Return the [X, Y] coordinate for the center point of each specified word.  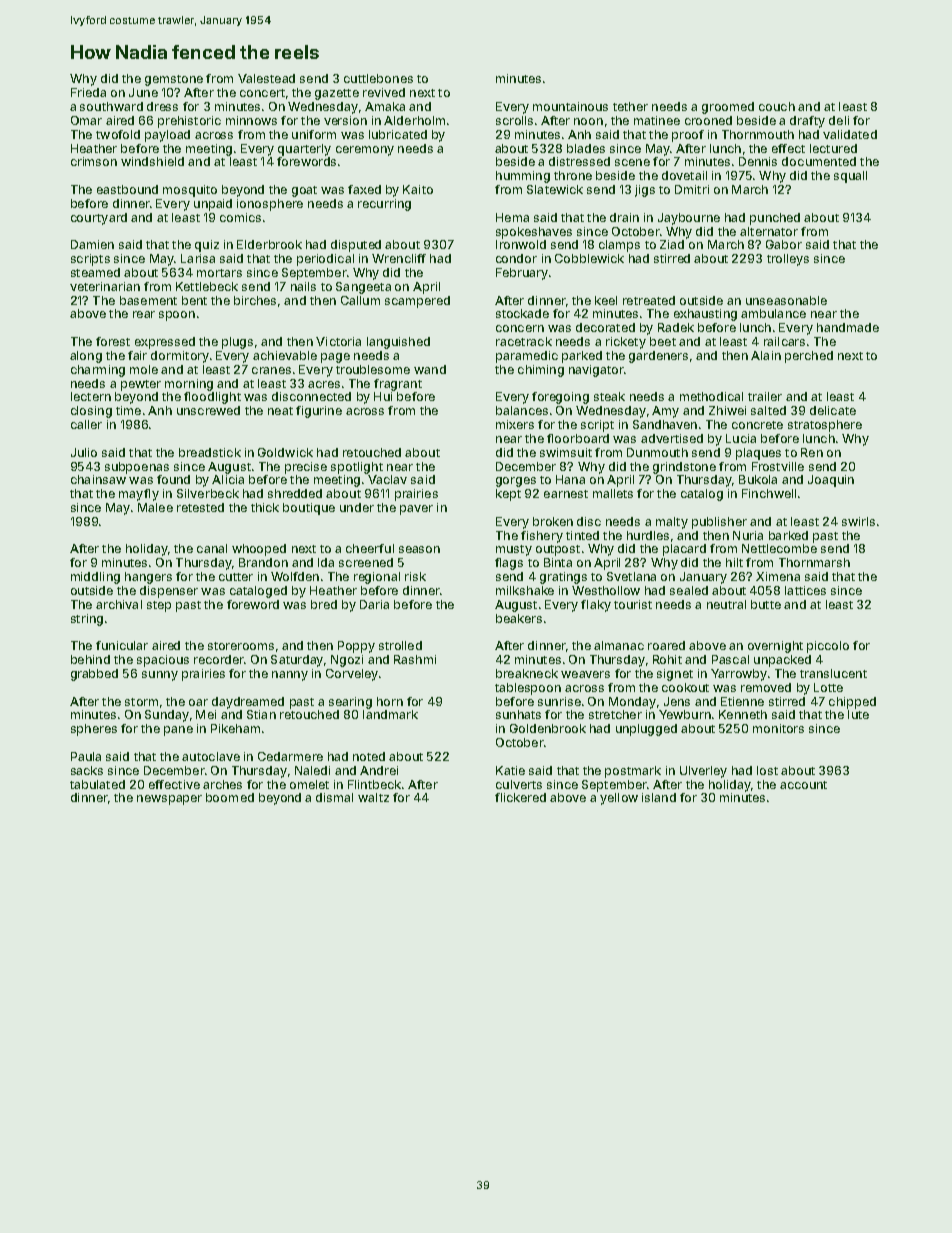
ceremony [365, 151]
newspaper [169, 800]
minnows [251, 120]
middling [95, 578]
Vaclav [387, 479]
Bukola [758, 479]
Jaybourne [689, 219]
